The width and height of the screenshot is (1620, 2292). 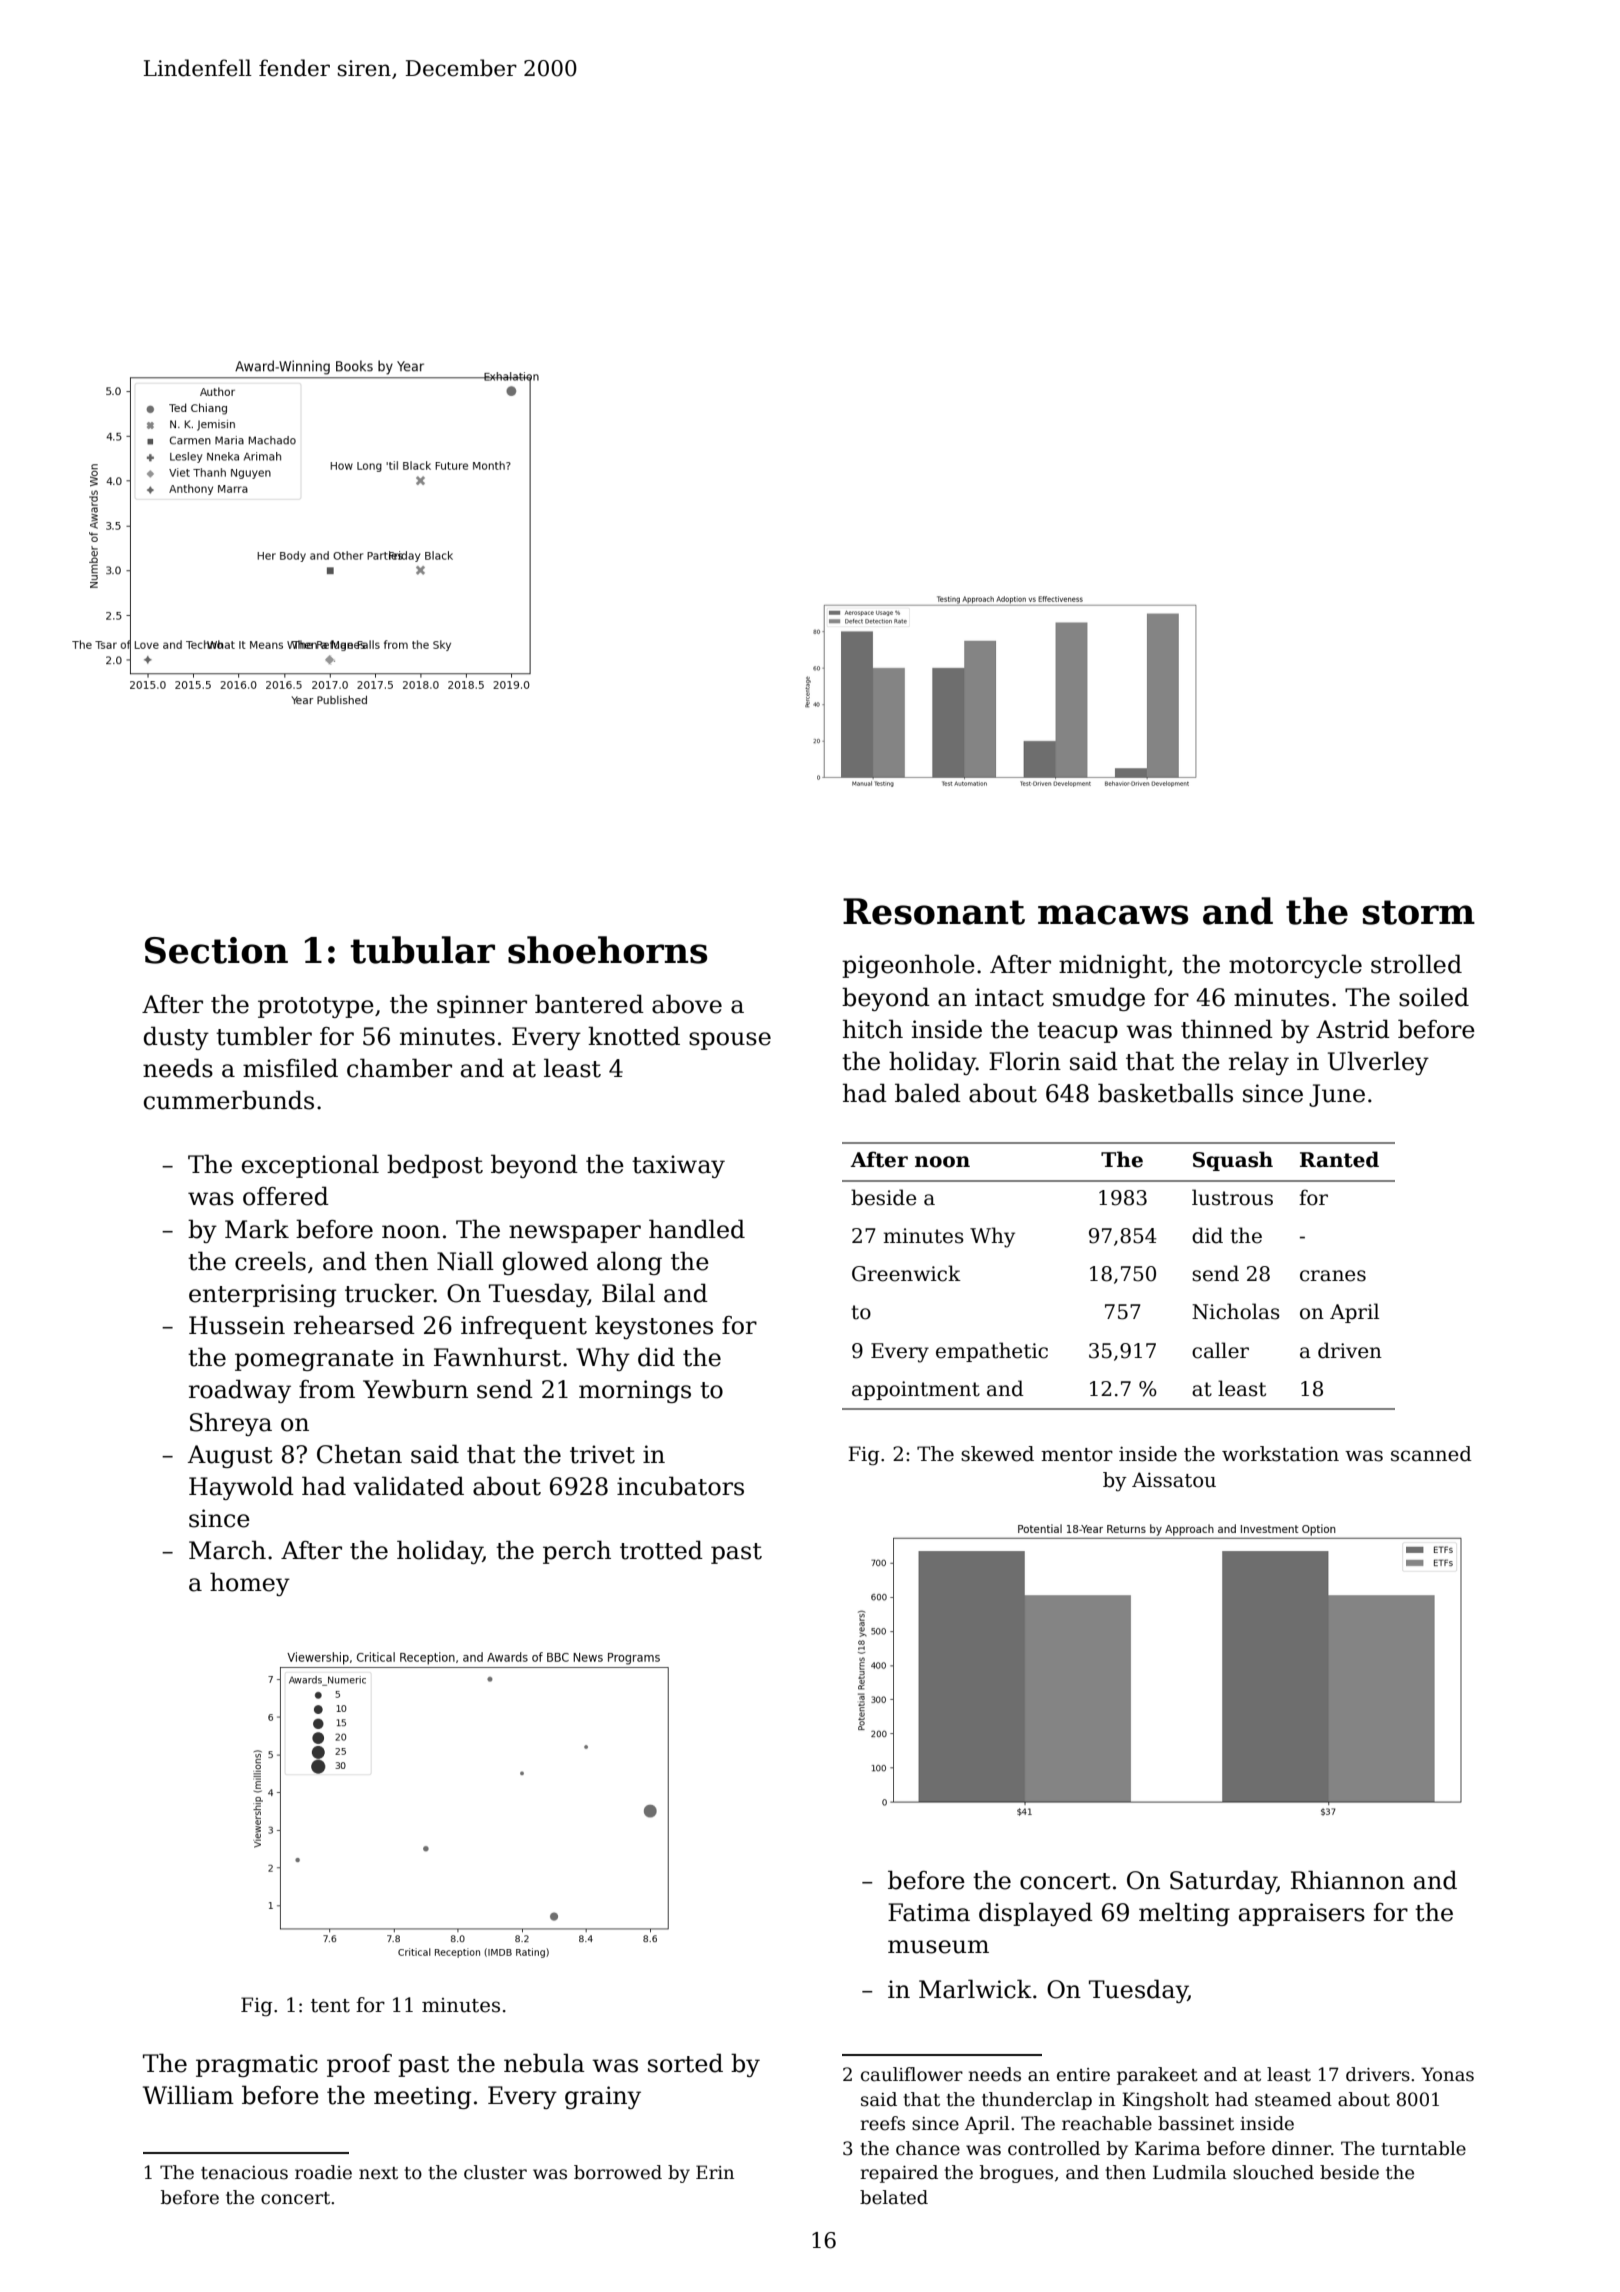 What do you see at coordinates (188, 2095) in the screenshot?
I see `William` at bounding box center [188, 2095].
